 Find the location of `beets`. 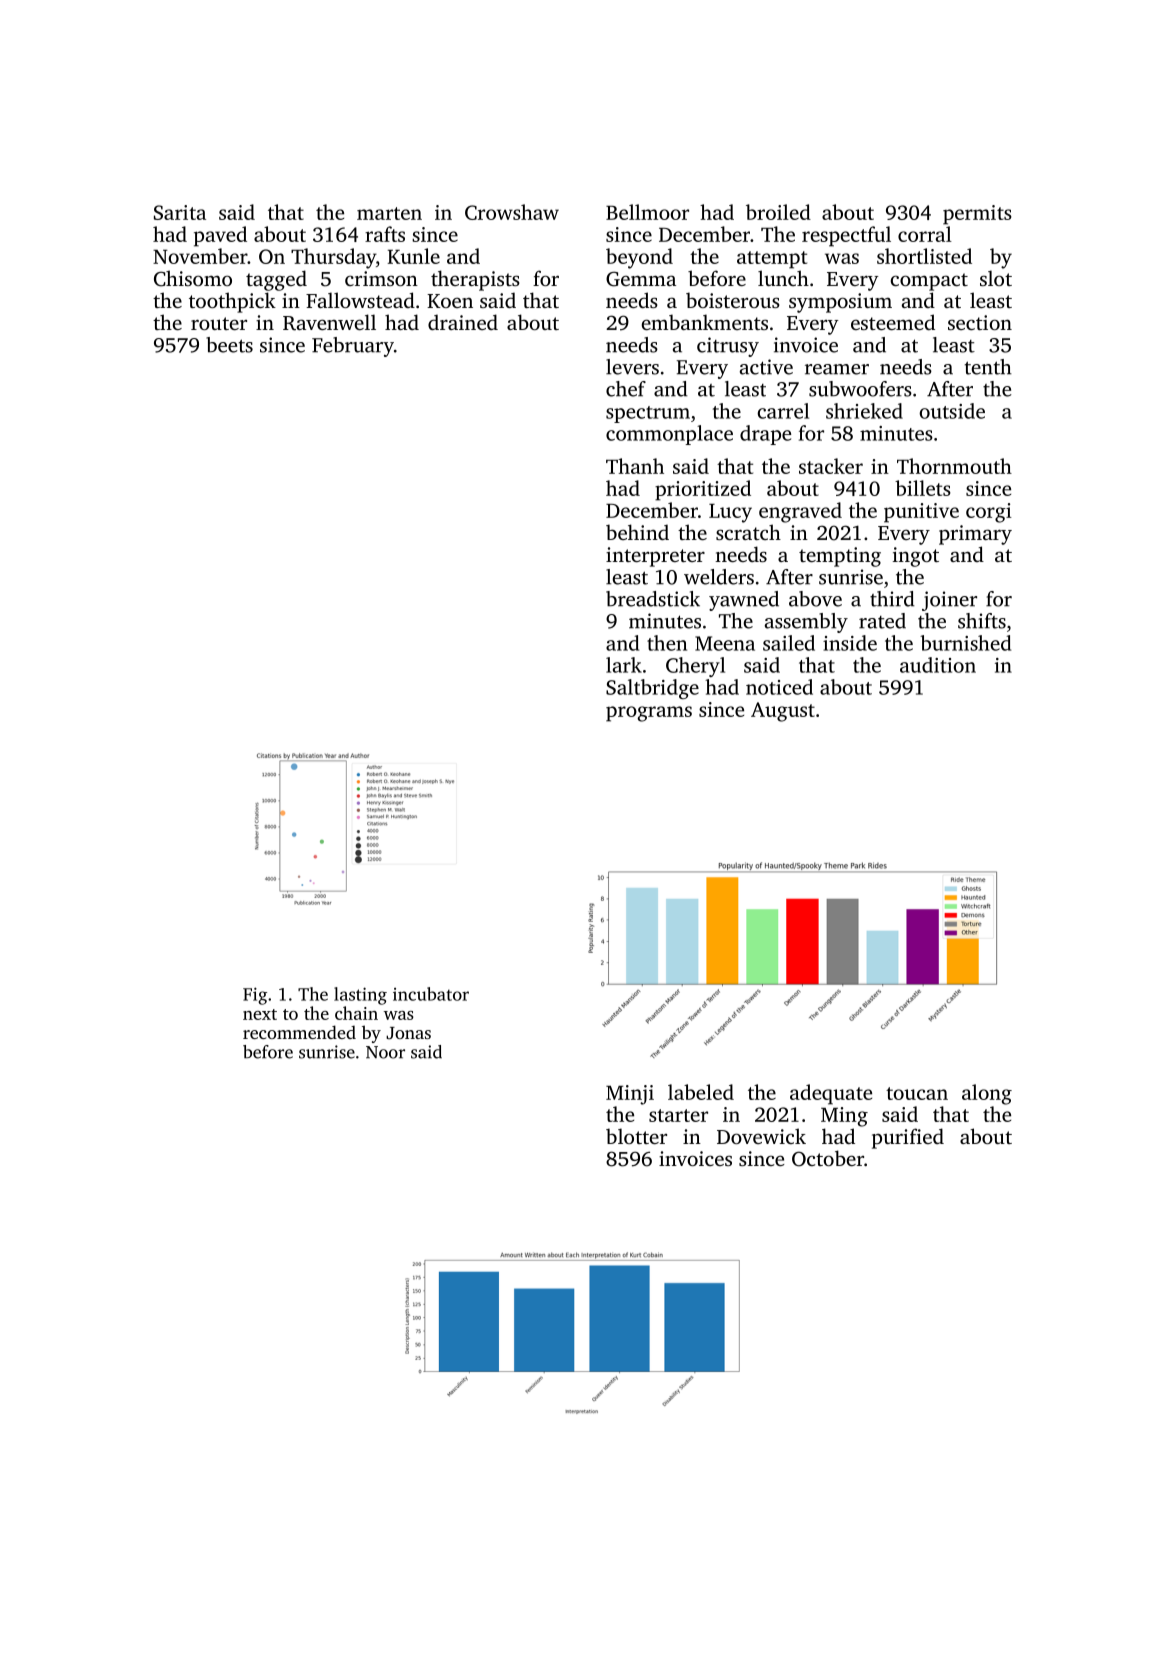

beets is located at coordinates (229, 345).
